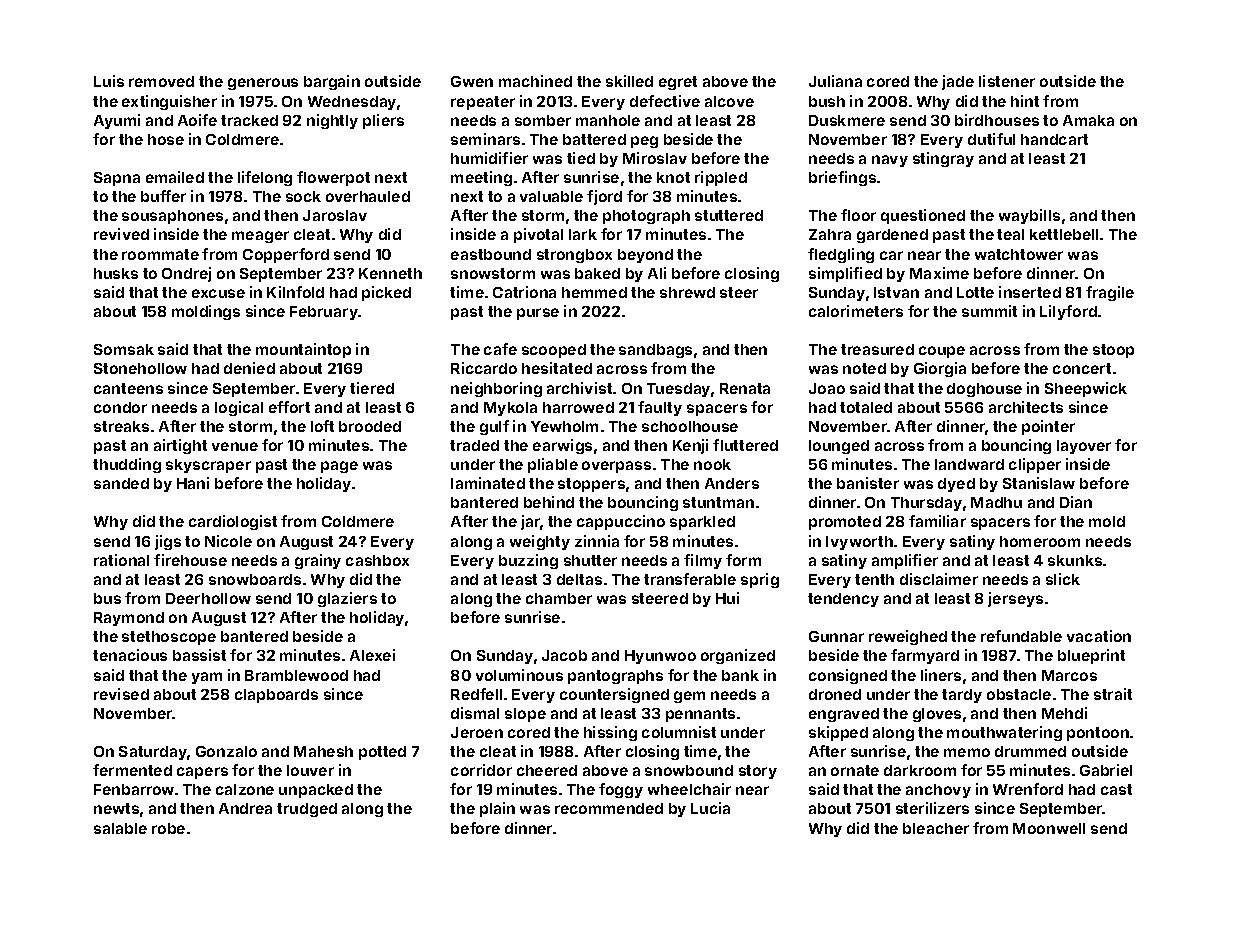 This document has width=1233, height=952. What do you see at coordinates (969, 464) in the document?
I see `landward` at bounding box center [969, 464].
